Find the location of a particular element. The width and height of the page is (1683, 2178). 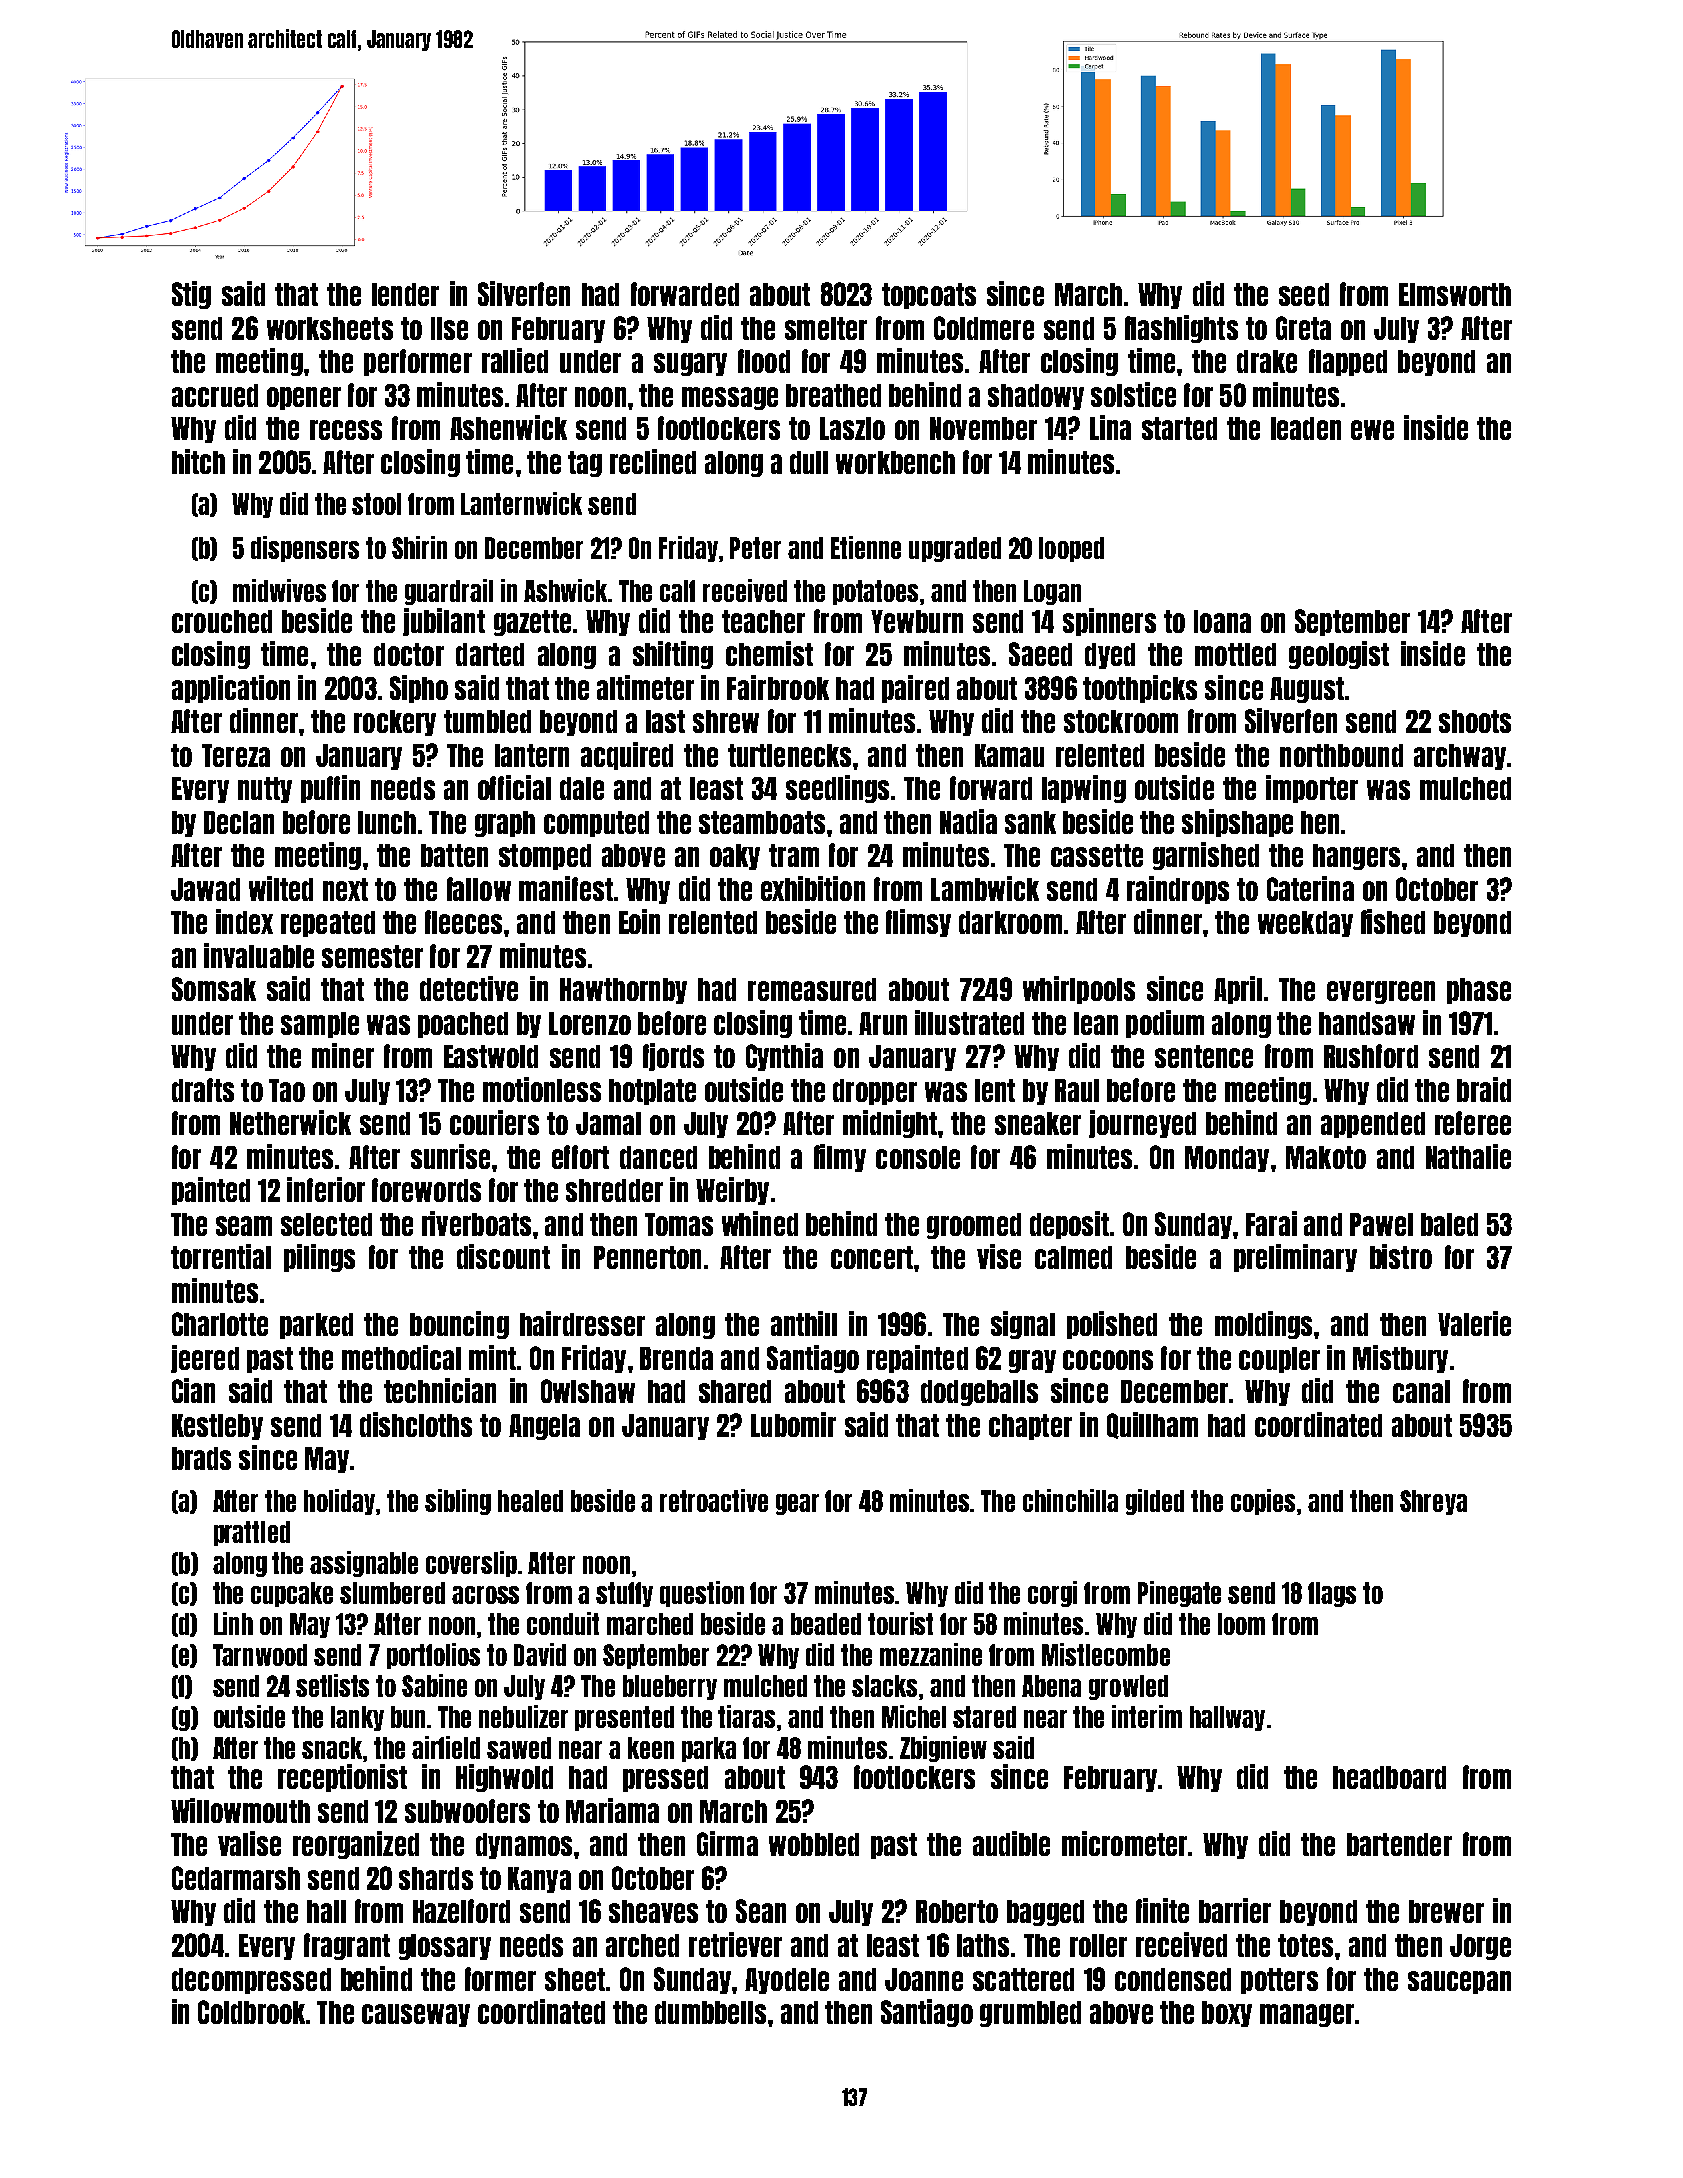

recess is located at coordinates (346, 430).
